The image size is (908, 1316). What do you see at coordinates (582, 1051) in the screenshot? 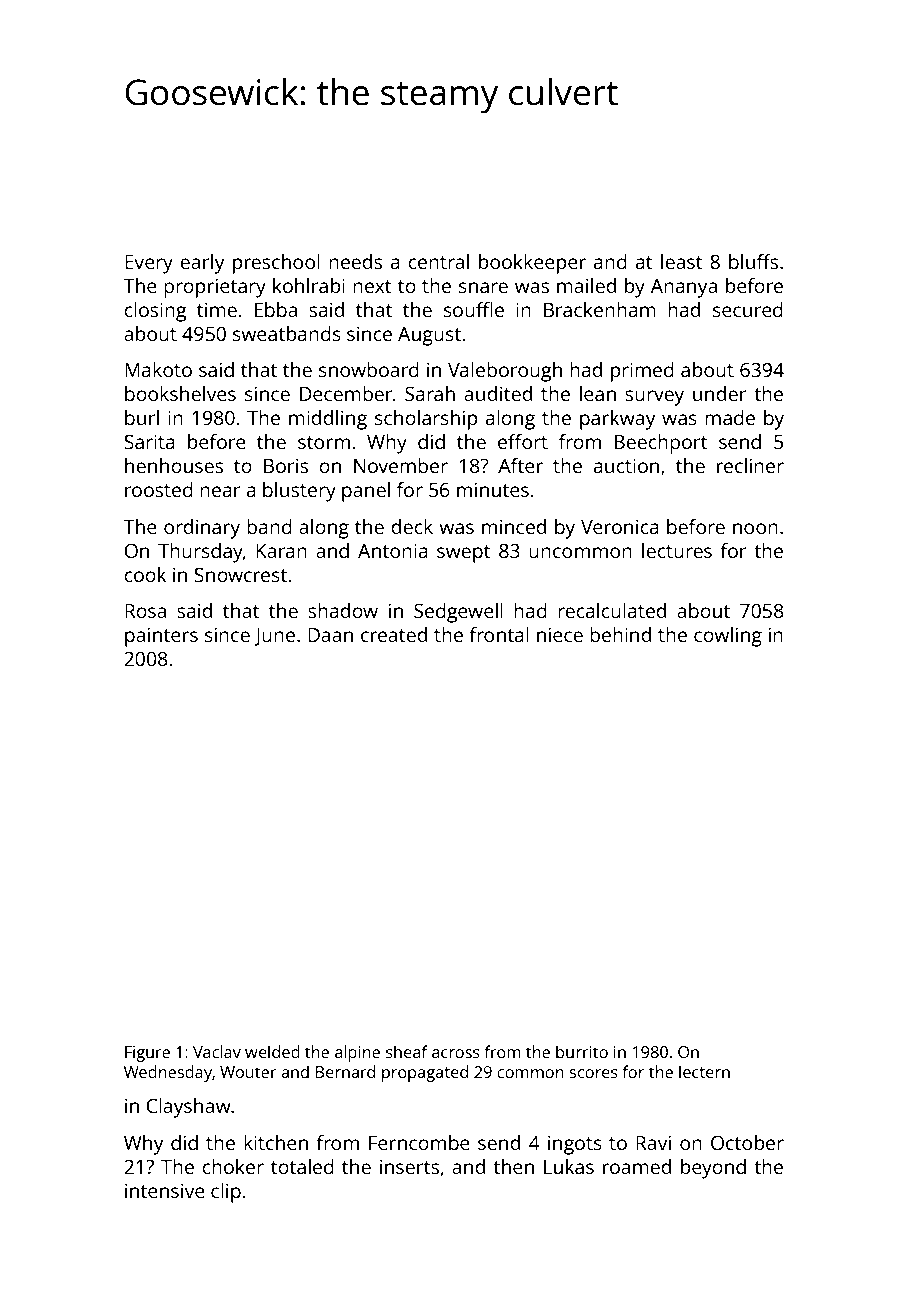
I see `burrito` at bounding box center [582, 1051].
